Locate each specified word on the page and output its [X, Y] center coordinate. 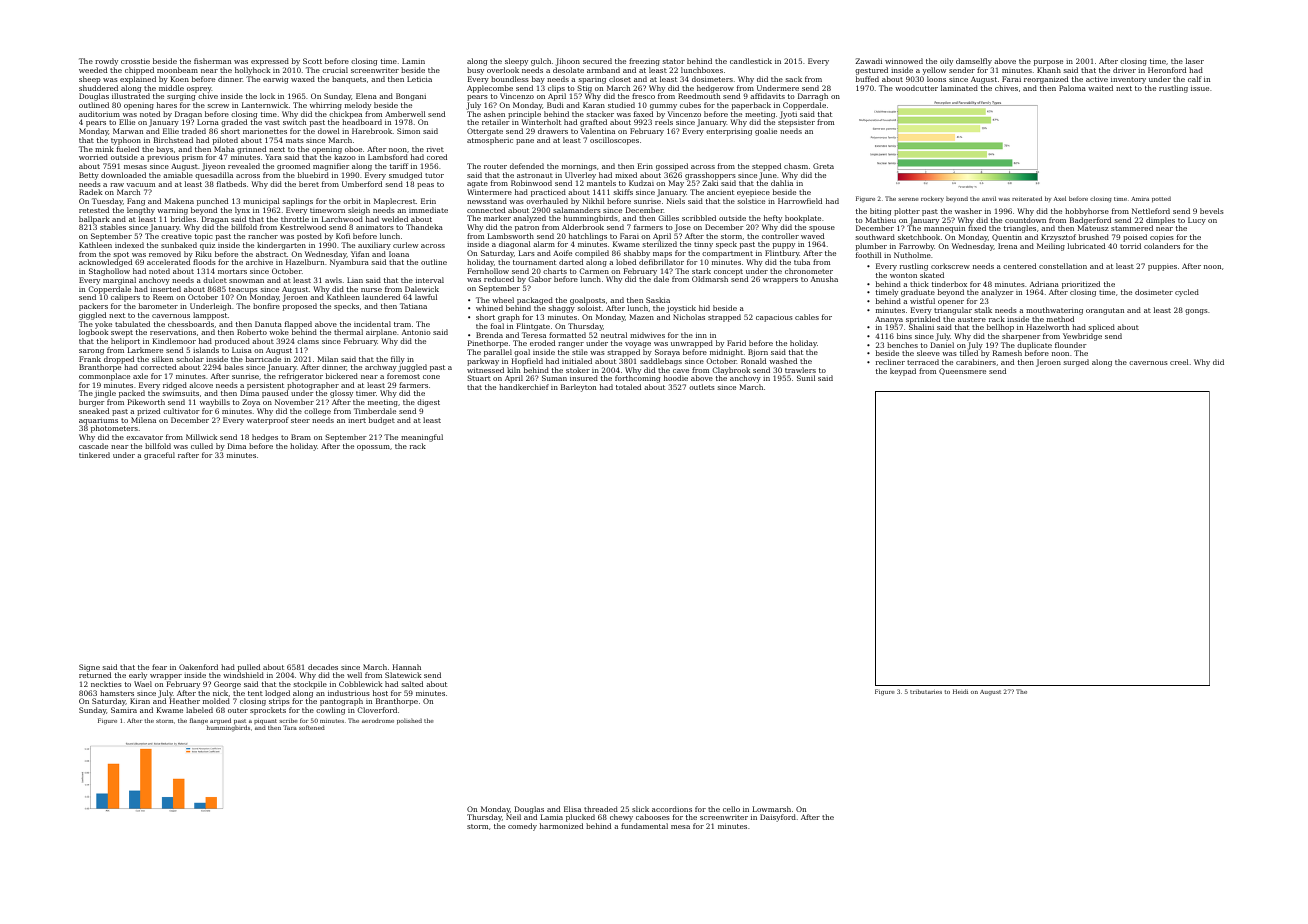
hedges [265, 438]
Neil [513, 817]
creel [1179, 362]
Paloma [1072, 88]
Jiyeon [213, 167]
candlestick [751, 61]
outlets [701, 387]
